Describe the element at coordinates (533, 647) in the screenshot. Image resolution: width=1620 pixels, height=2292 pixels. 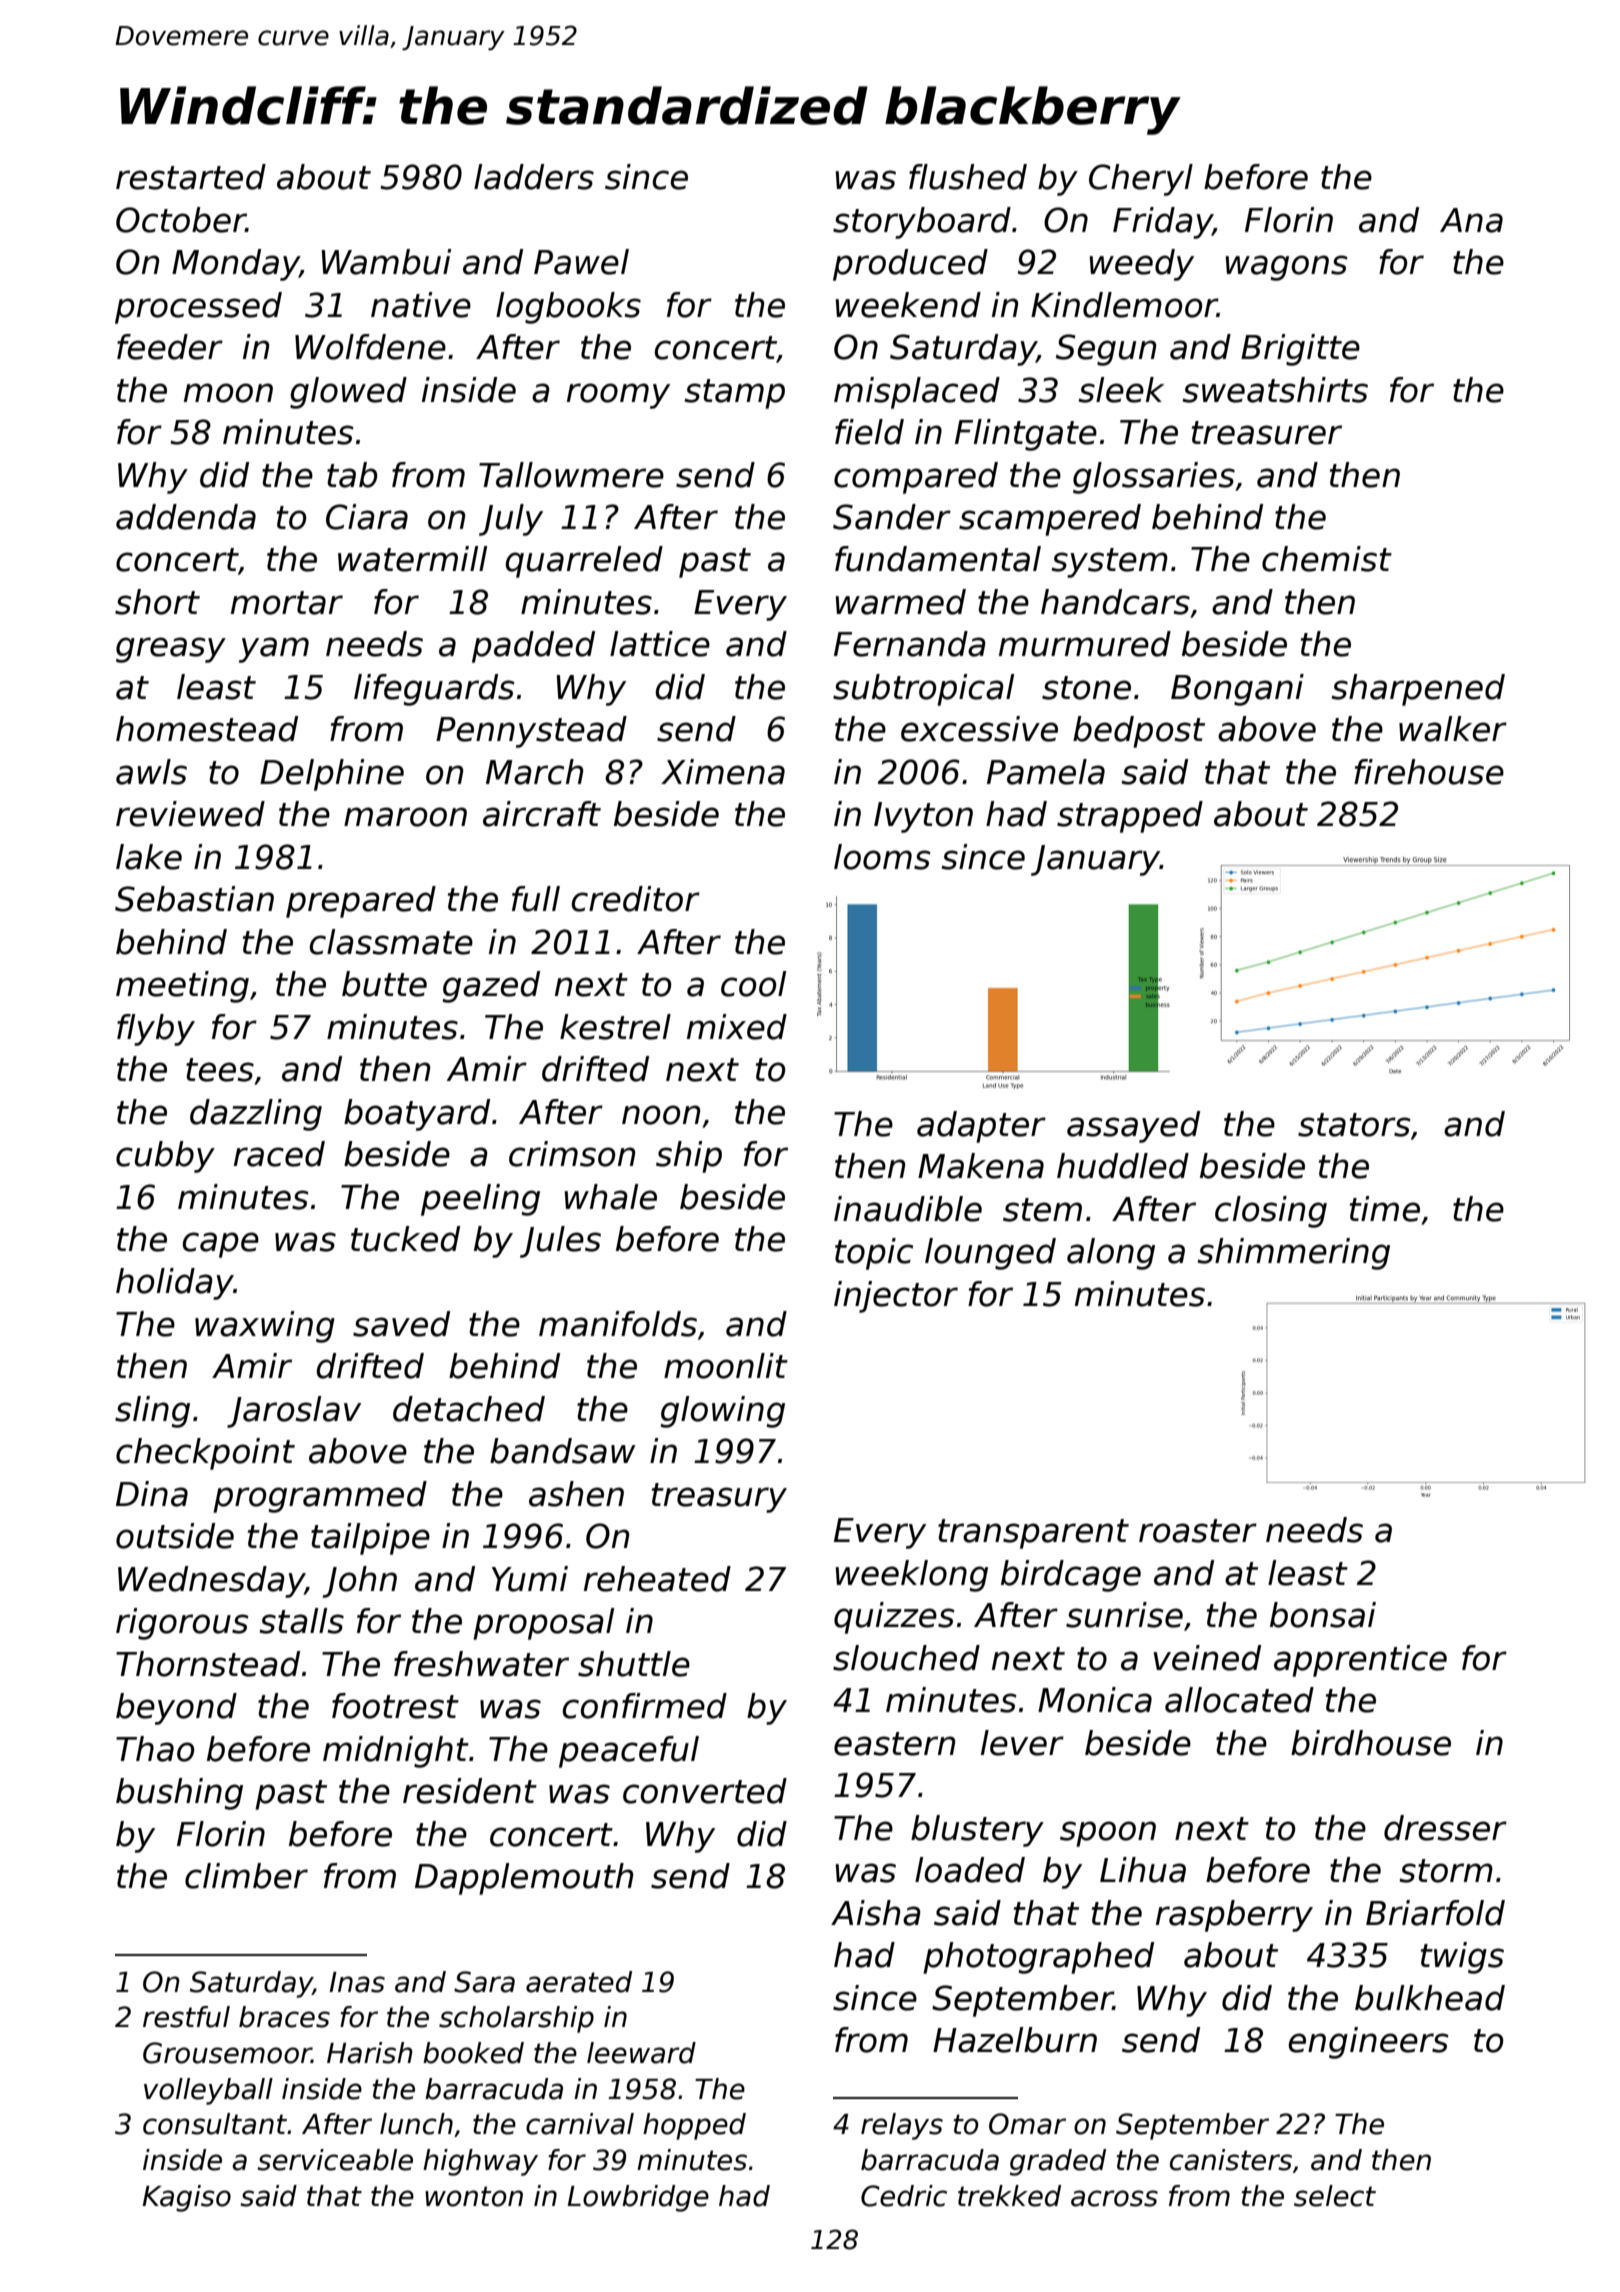
I see `padded` at that location.
